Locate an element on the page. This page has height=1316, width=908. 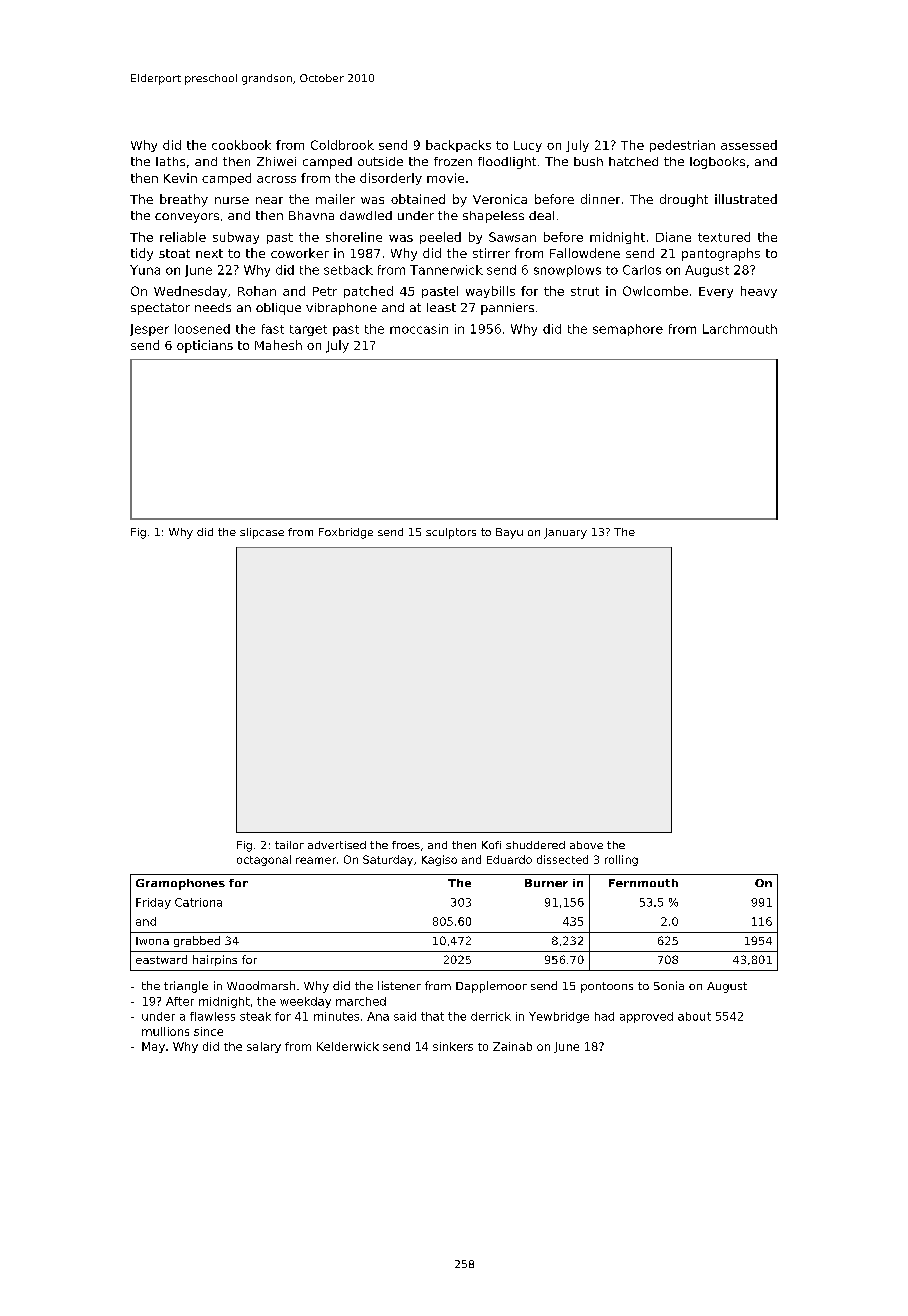
above is located at coordinates (586, 845).
